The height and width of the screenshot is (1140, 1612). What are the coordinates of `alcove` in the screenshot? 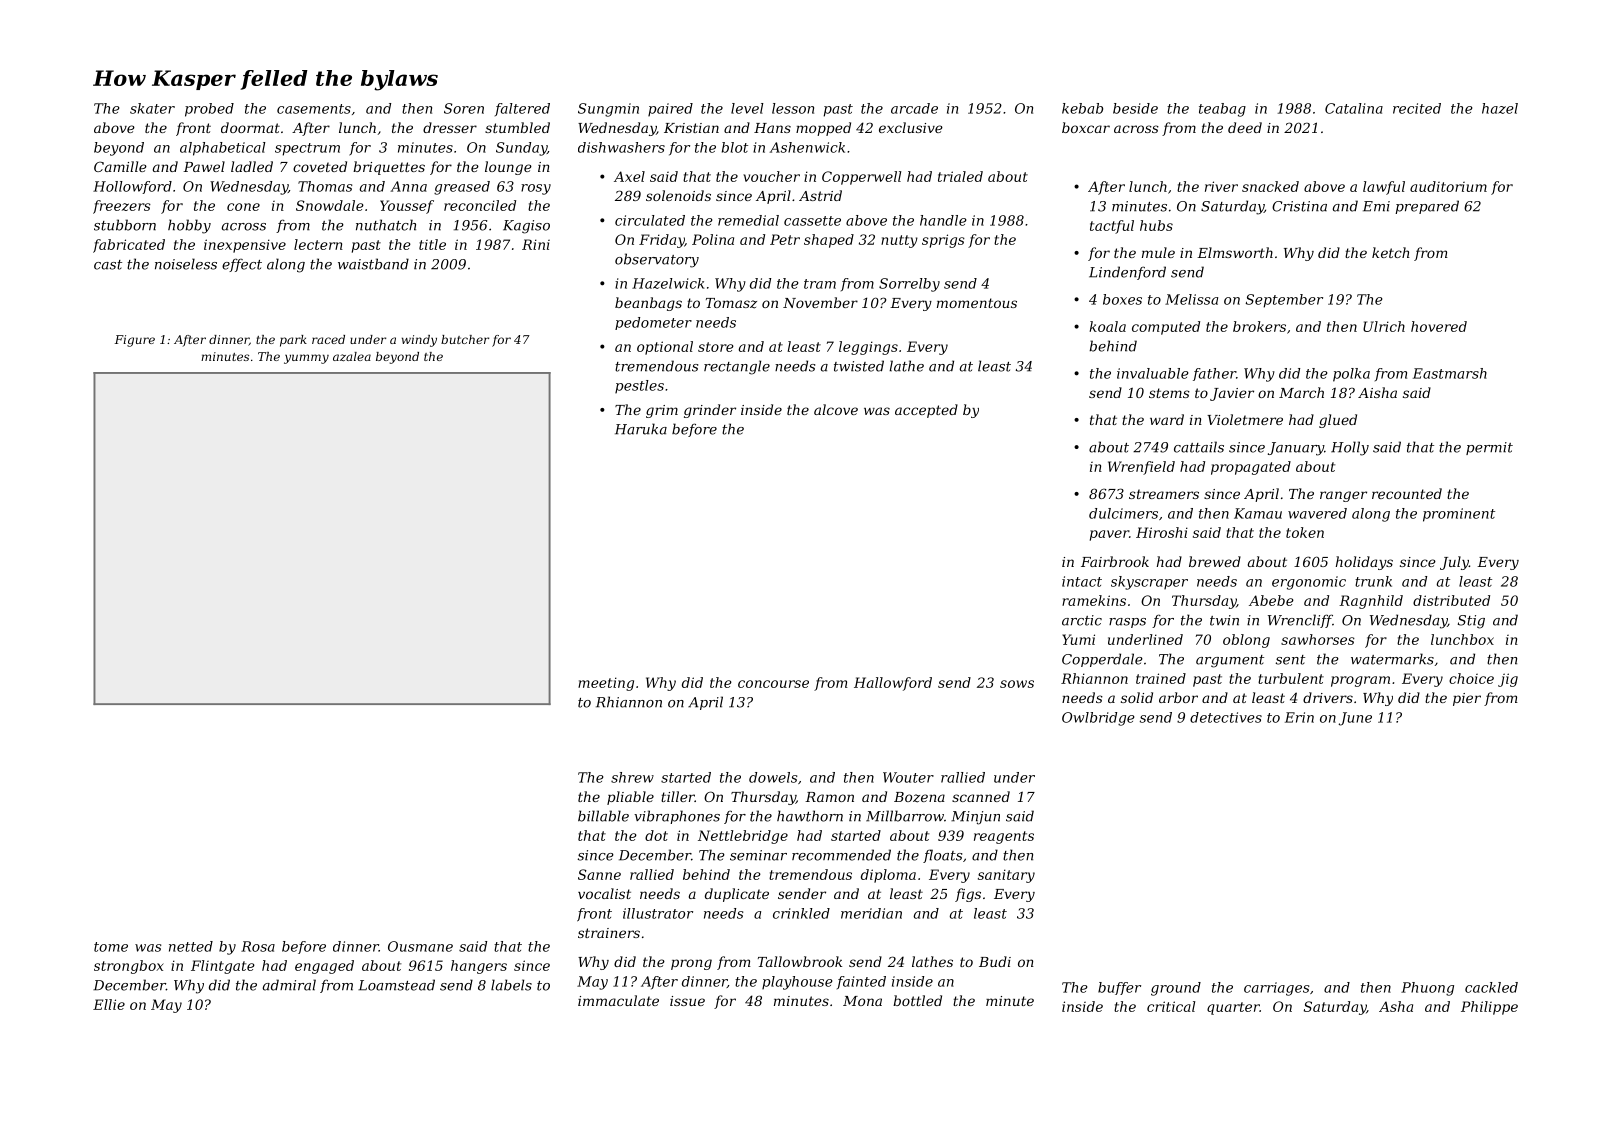 It's located at (836, 409).
